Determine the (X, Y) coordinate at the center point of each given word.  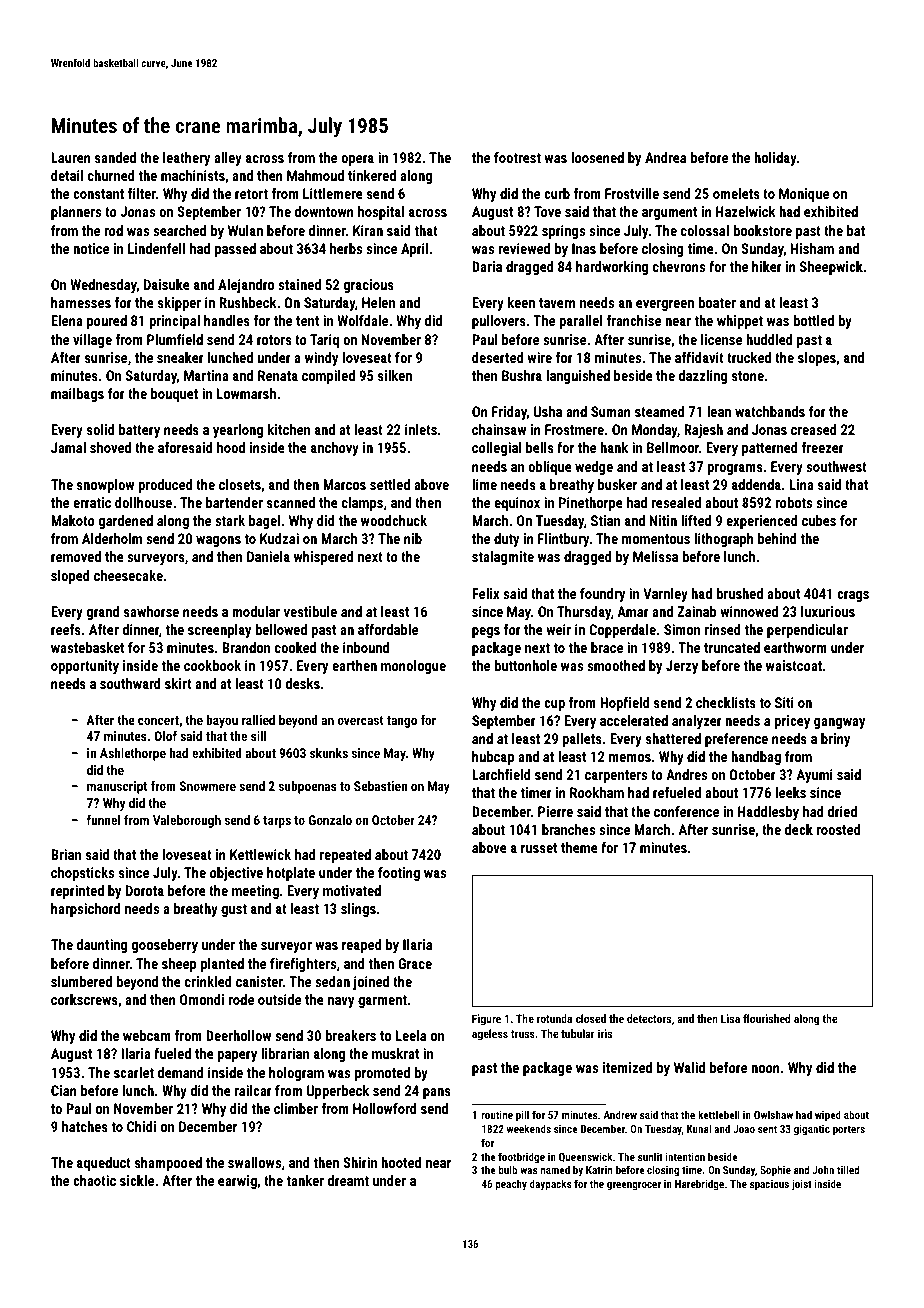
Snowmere (208, 786)
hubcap (493, 758)
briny (836, 740)
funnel (103, 819)
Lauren (71, 157)
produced (165, 486)
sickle (137, 1180)
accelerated (634, 720)
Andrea (665, 157)
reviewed (524, 248)
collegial (496, 449)
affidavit (699, 357)
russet (539, 848)
